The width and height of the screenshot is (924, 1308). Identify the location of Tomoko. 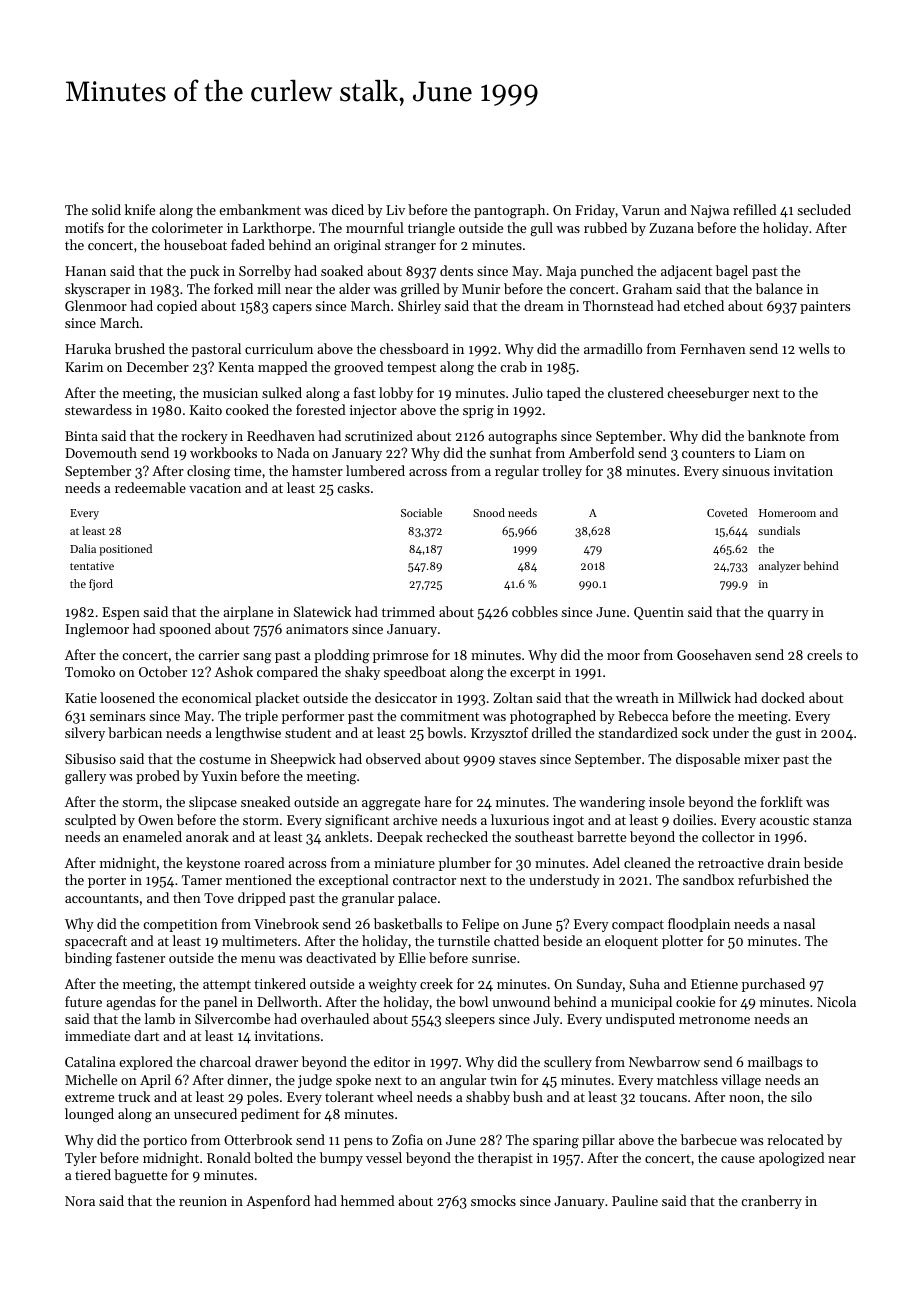
(90, 671).
